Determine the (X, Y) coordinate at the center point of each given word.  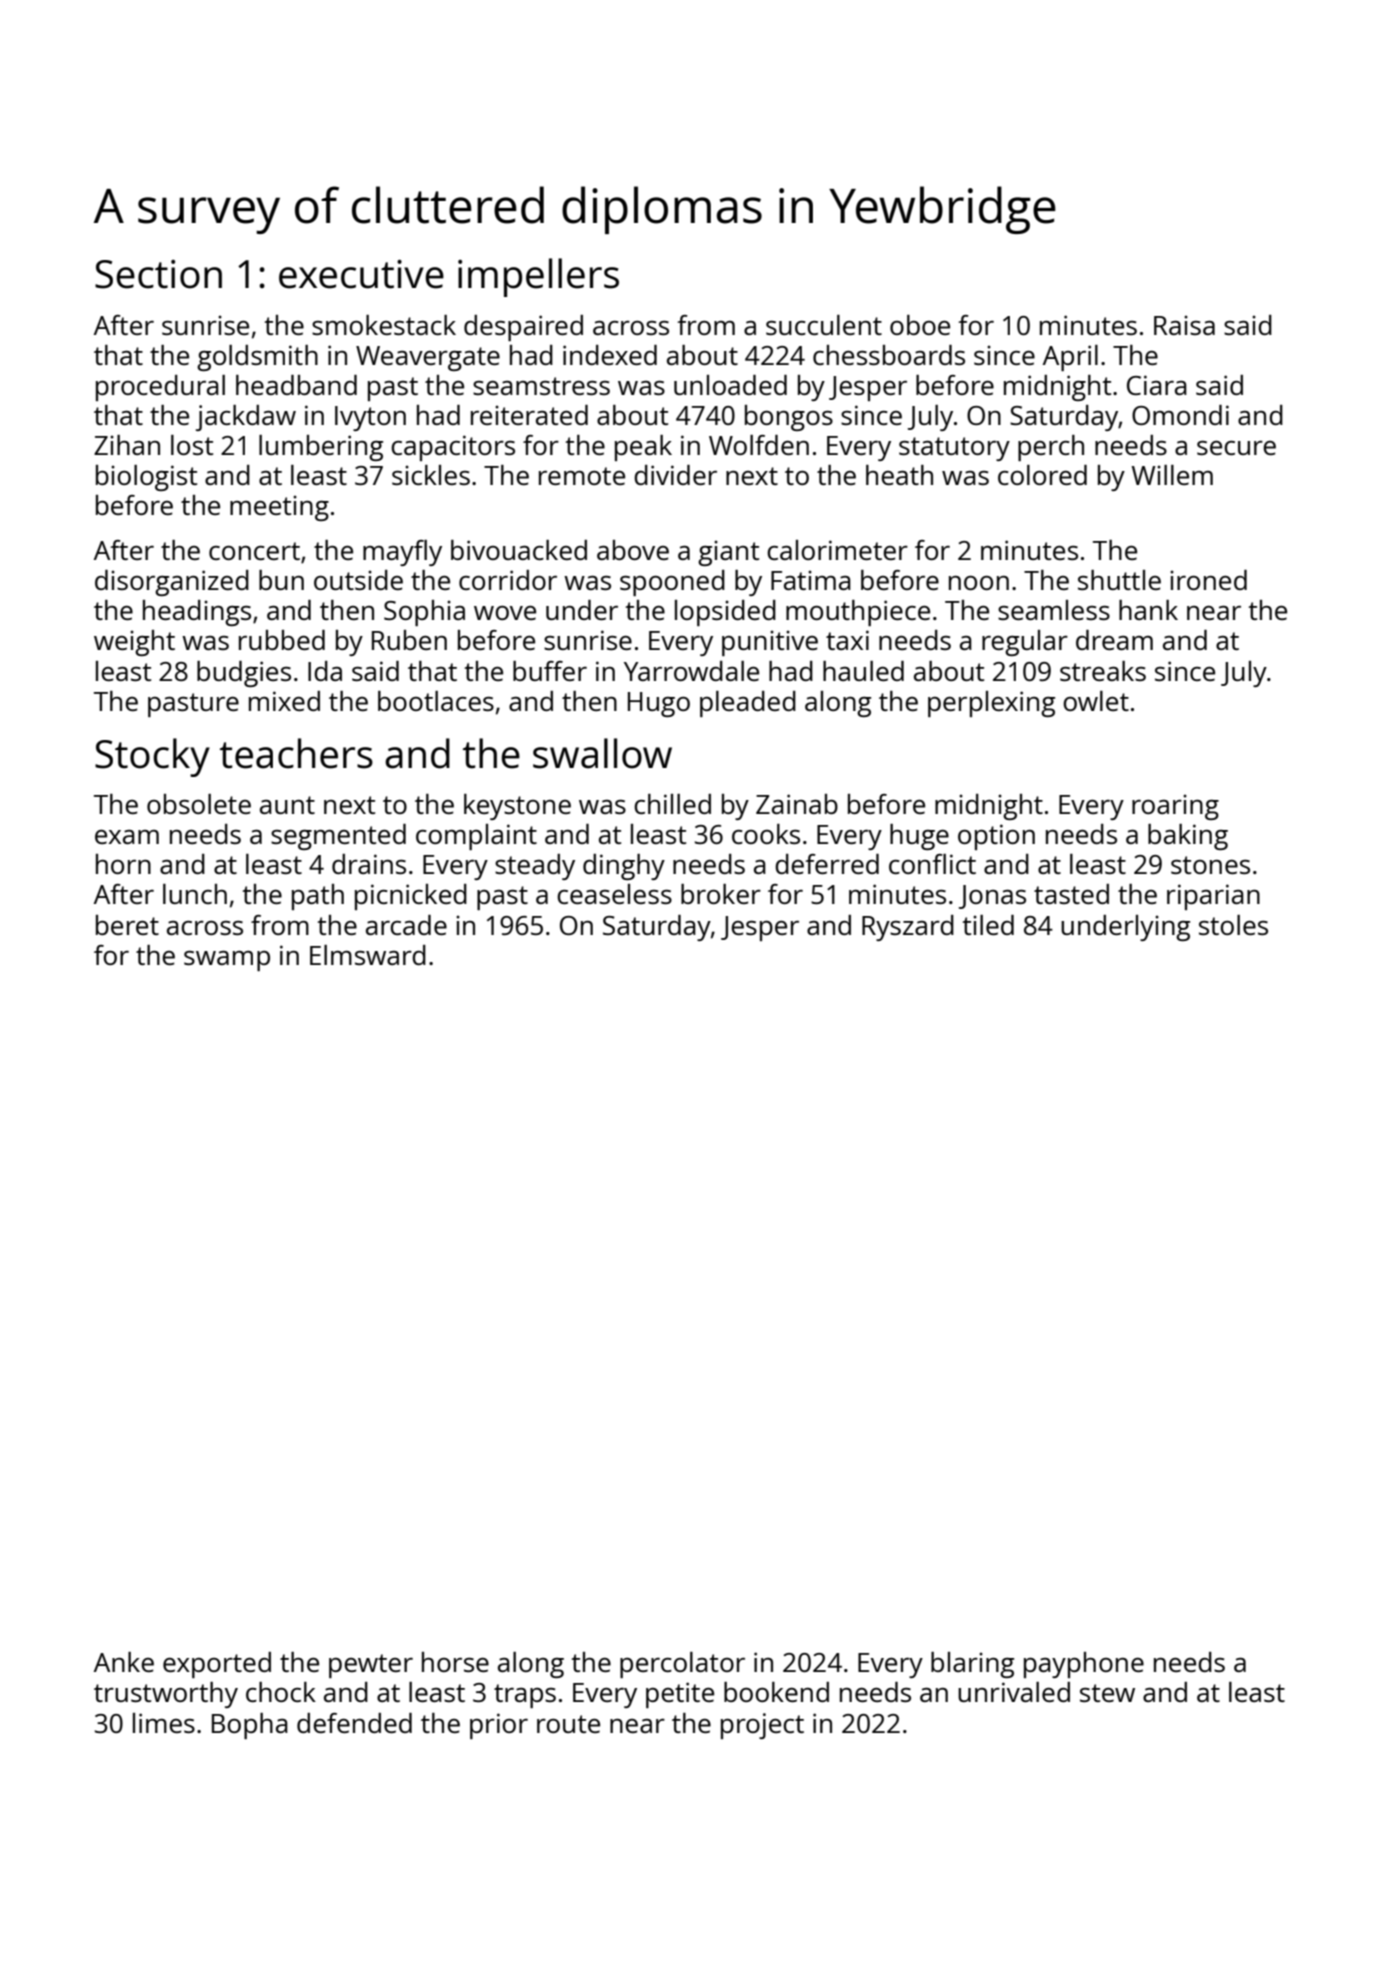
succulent (824, 325)
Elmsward (368, 955)
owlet (1096, 701)
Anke (124, 1662)
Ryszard (908, 928)
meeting (279, 508)
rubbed (282, 640)
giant (728, 553)
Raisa (1184, 325)
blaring (972, 1665)
